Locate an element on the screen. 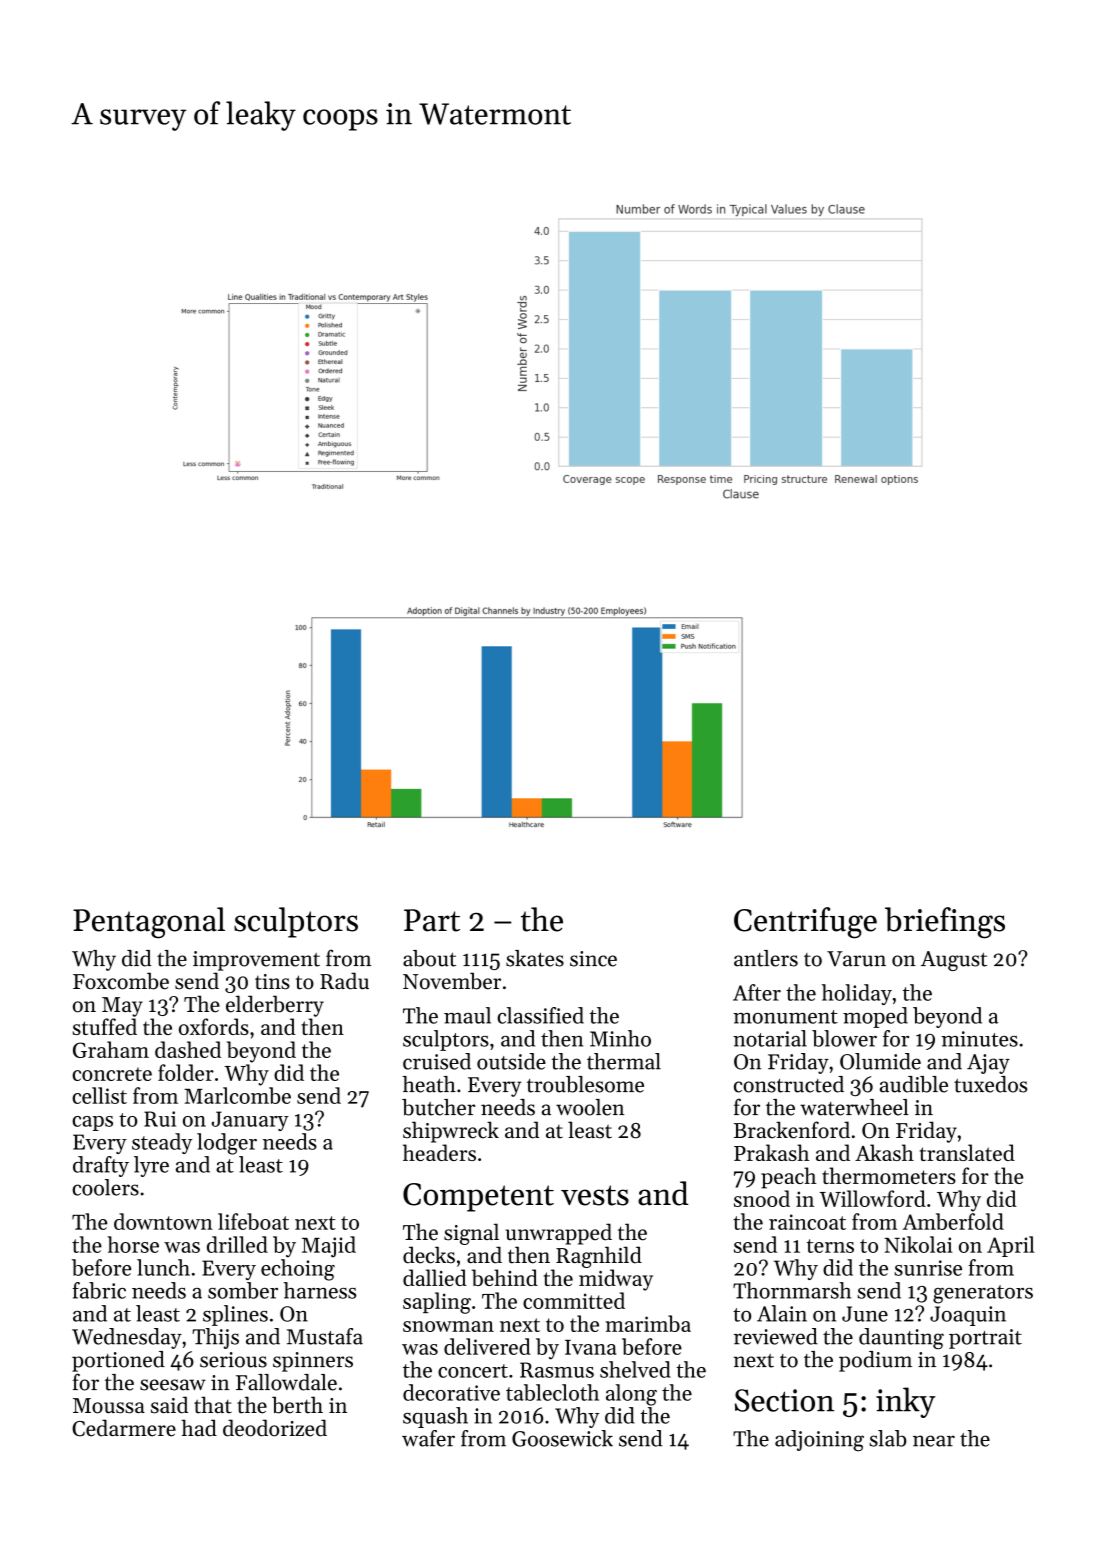  Marlcombe is located at coordinates (237, 1095).
